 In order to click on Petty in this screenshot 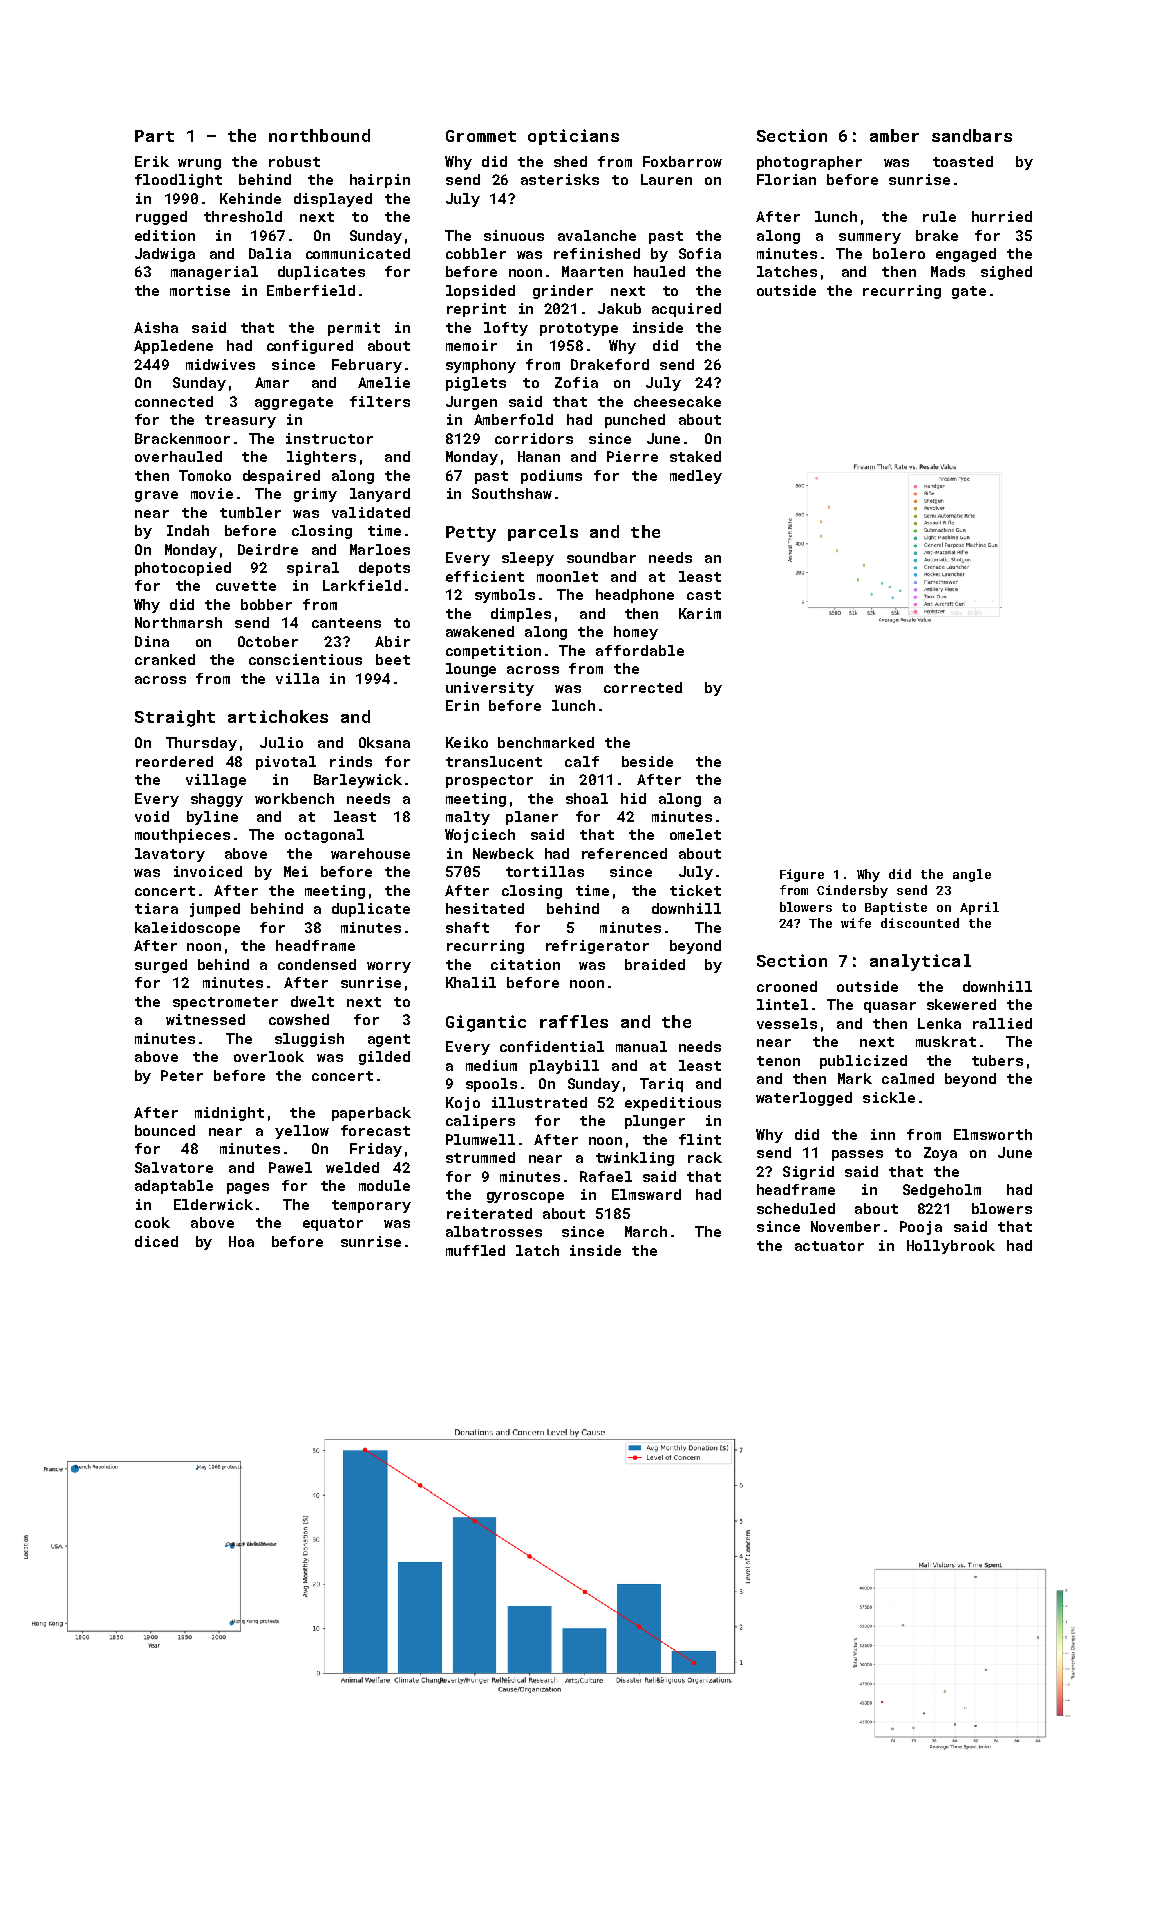, I will do `click(471, 534)`.
